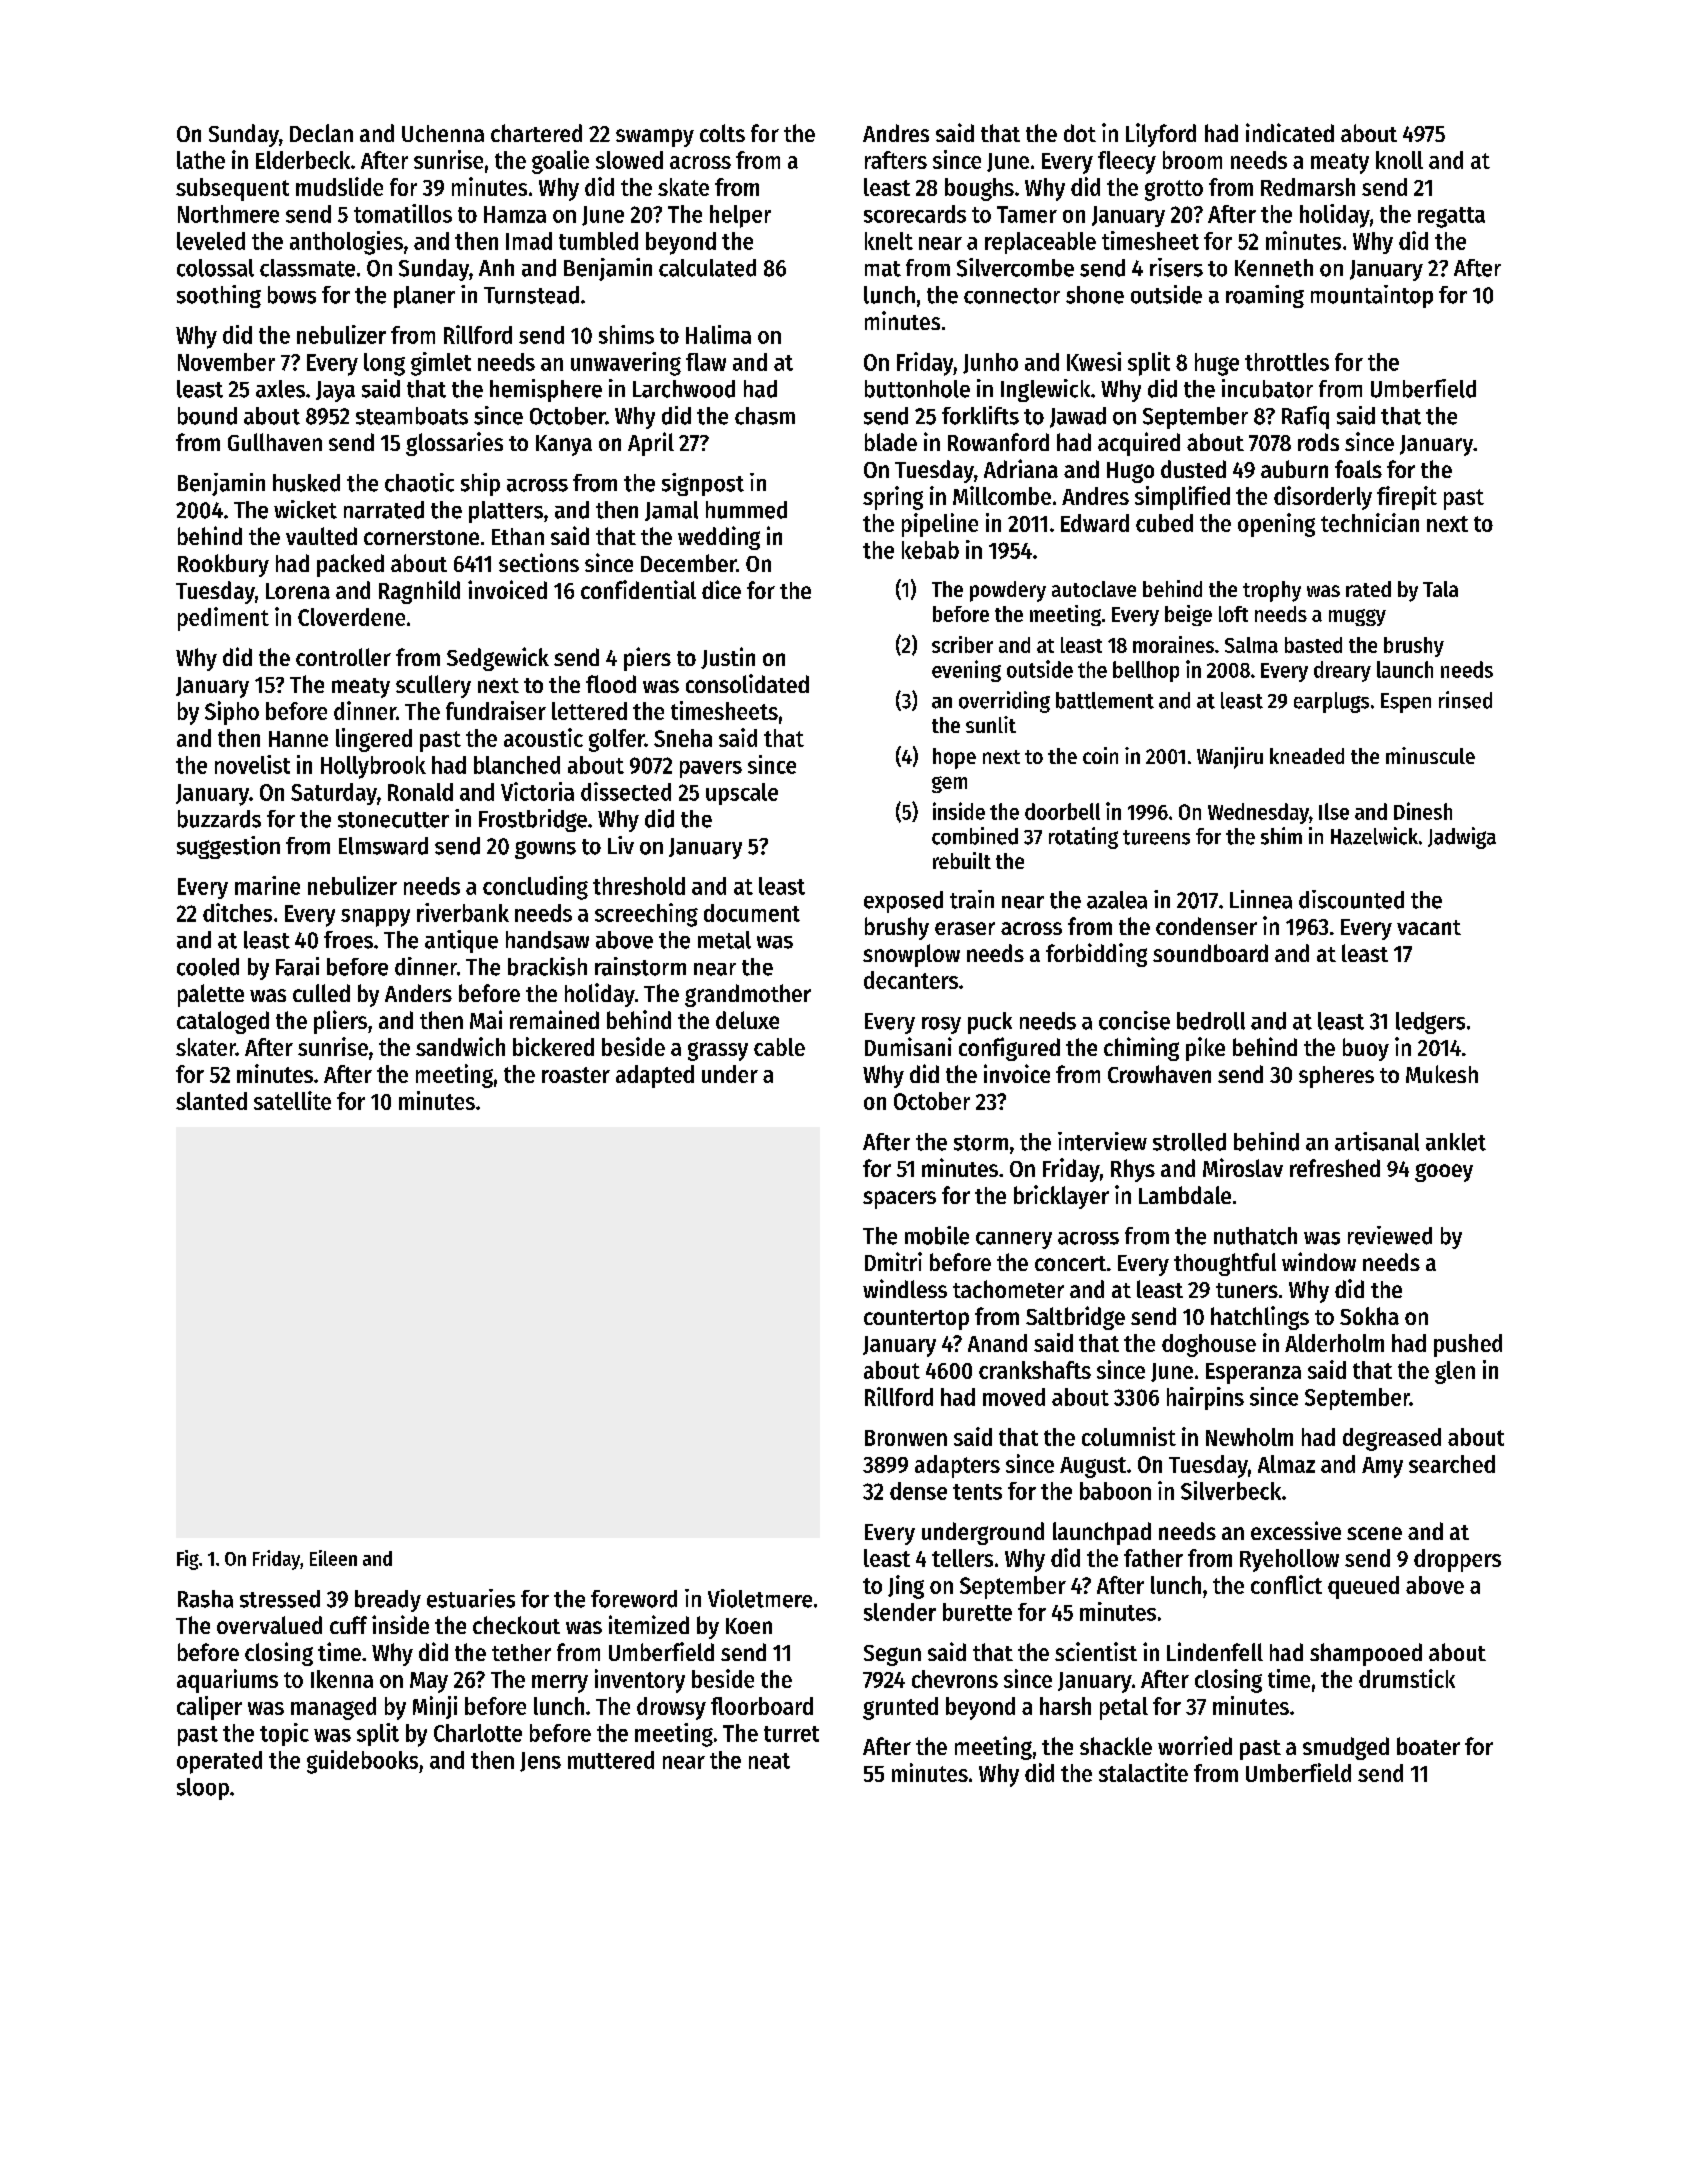 Image resolution: width=1683 pixels, height=2178 pixels. What do you see at coordinates (769, 1761) in the page?
I see `neat` at bounding box center [769, 1761].
